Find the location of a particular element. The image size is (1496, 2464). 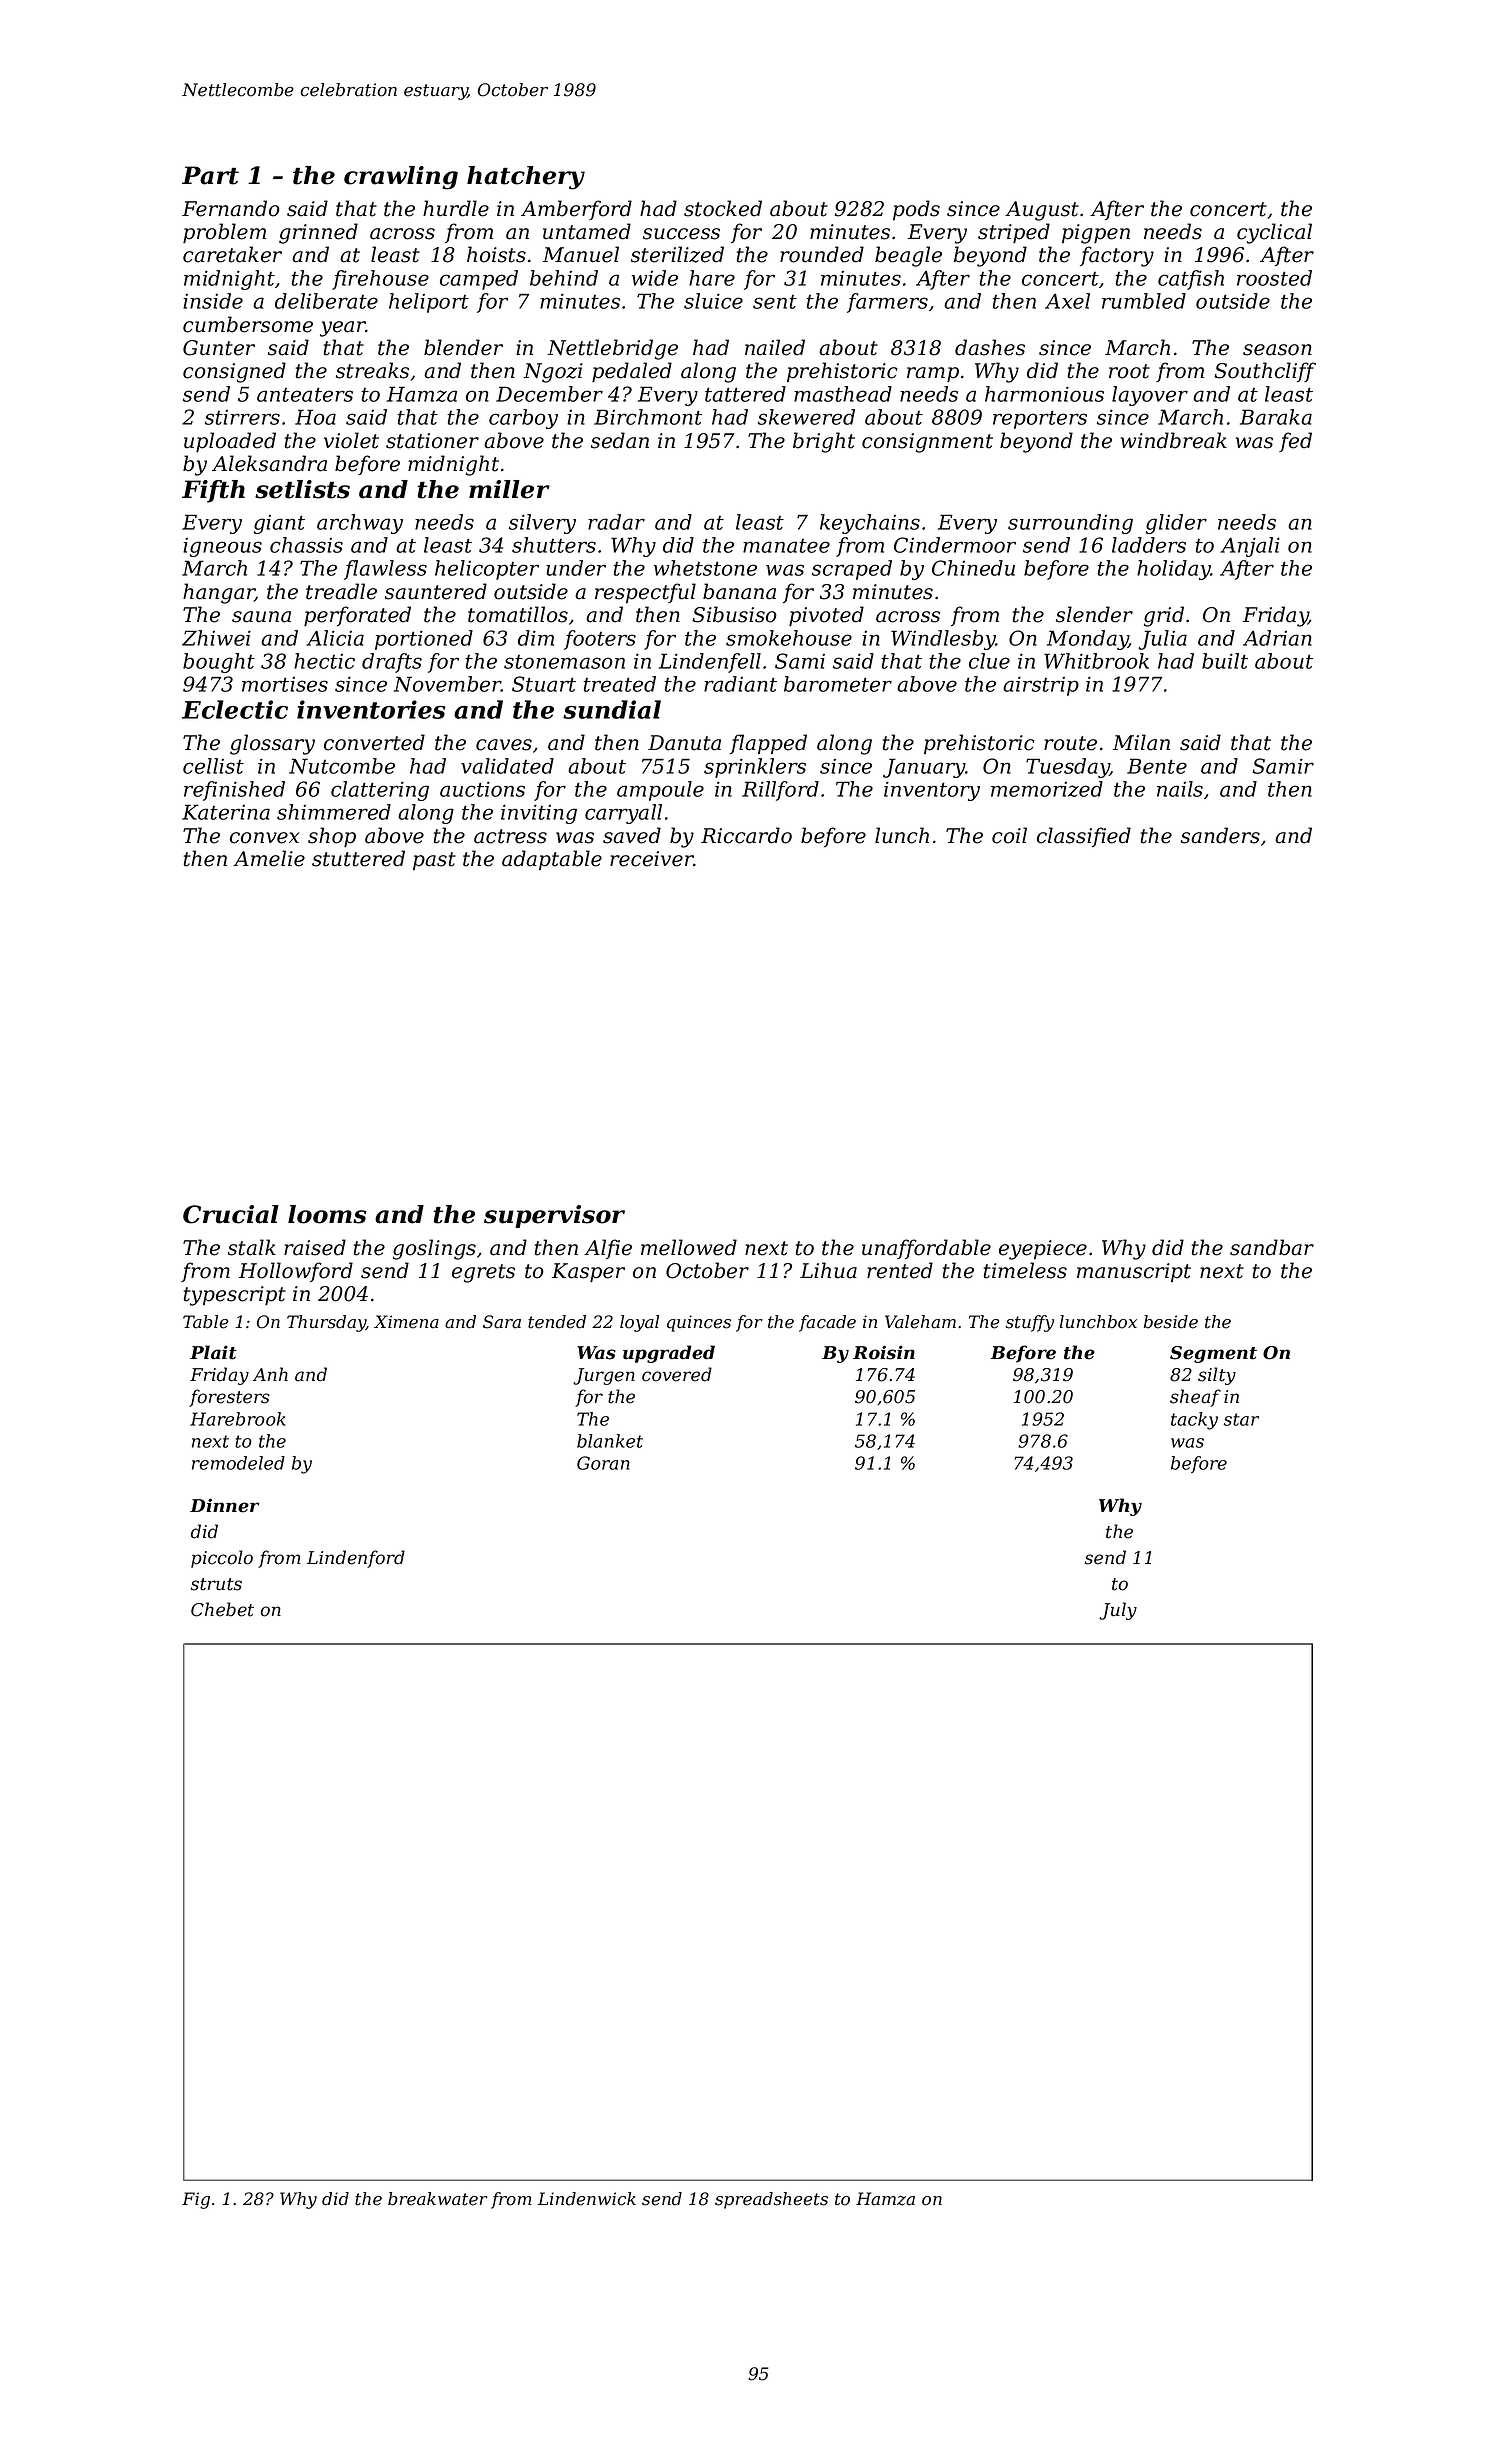

Fernando is located at coordinates (231, 208).
